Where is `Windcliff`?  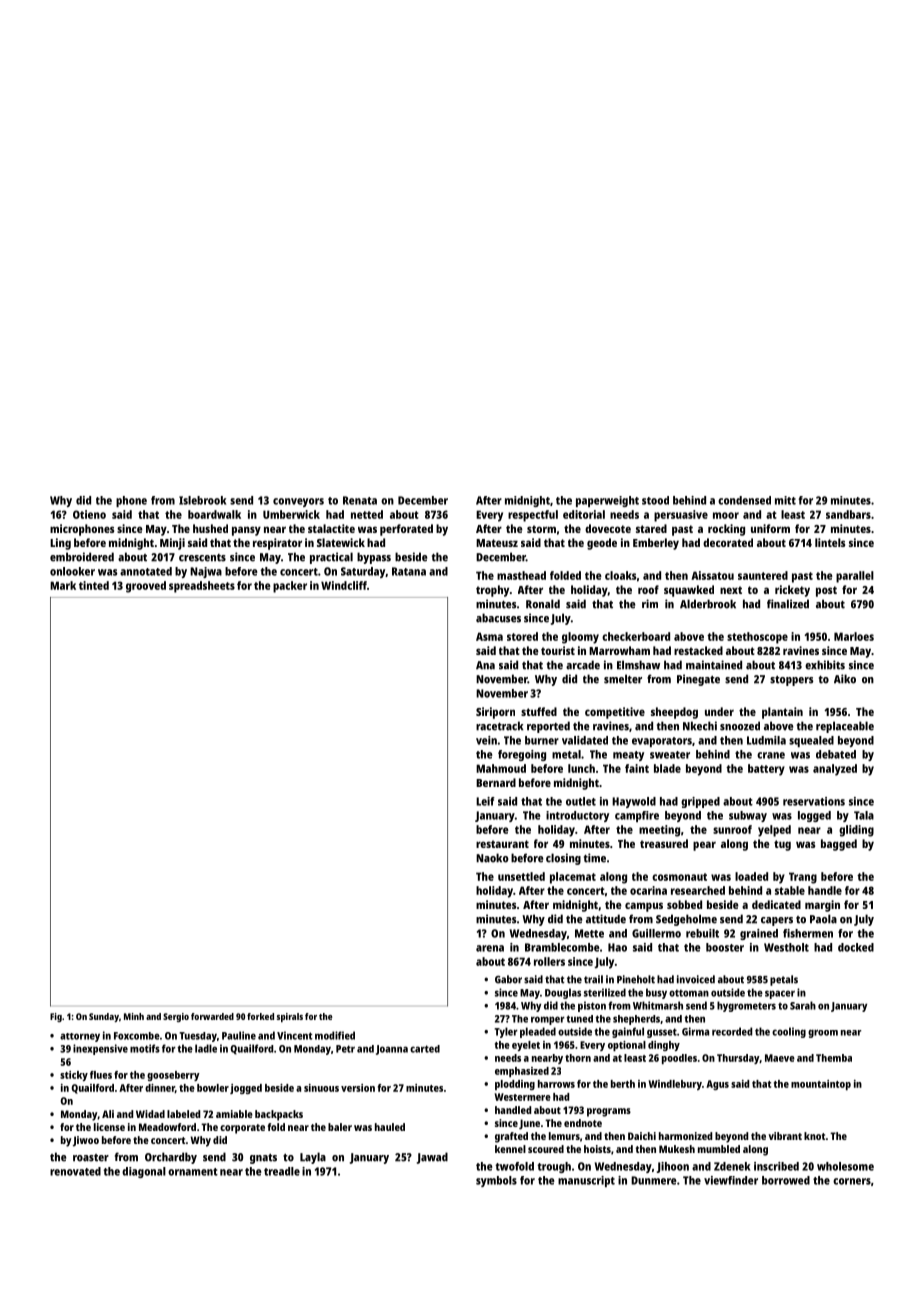 Windcliff is located at coordinates (344, 585).
